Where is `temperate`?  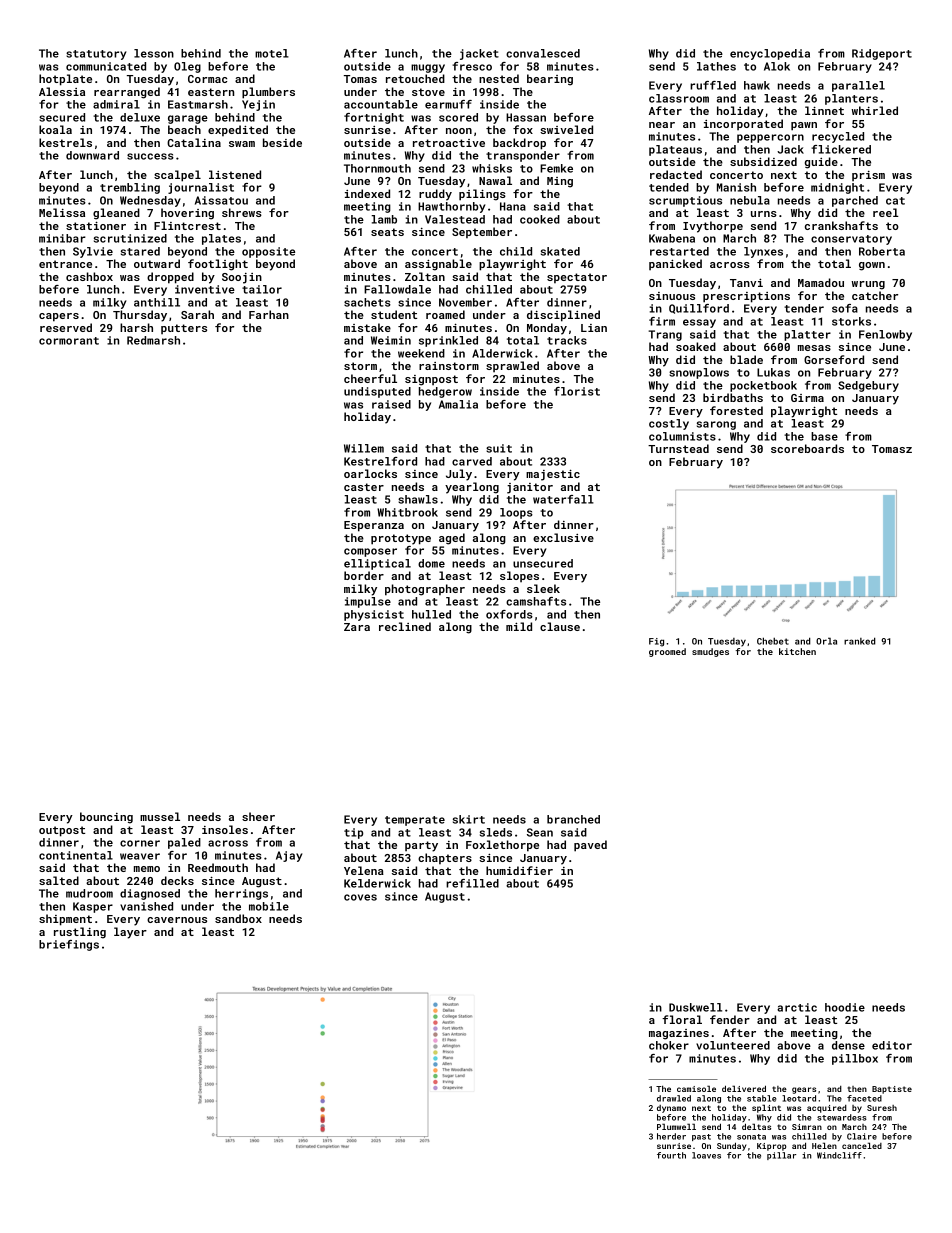
temperate is located at coordinates (415, 821).
